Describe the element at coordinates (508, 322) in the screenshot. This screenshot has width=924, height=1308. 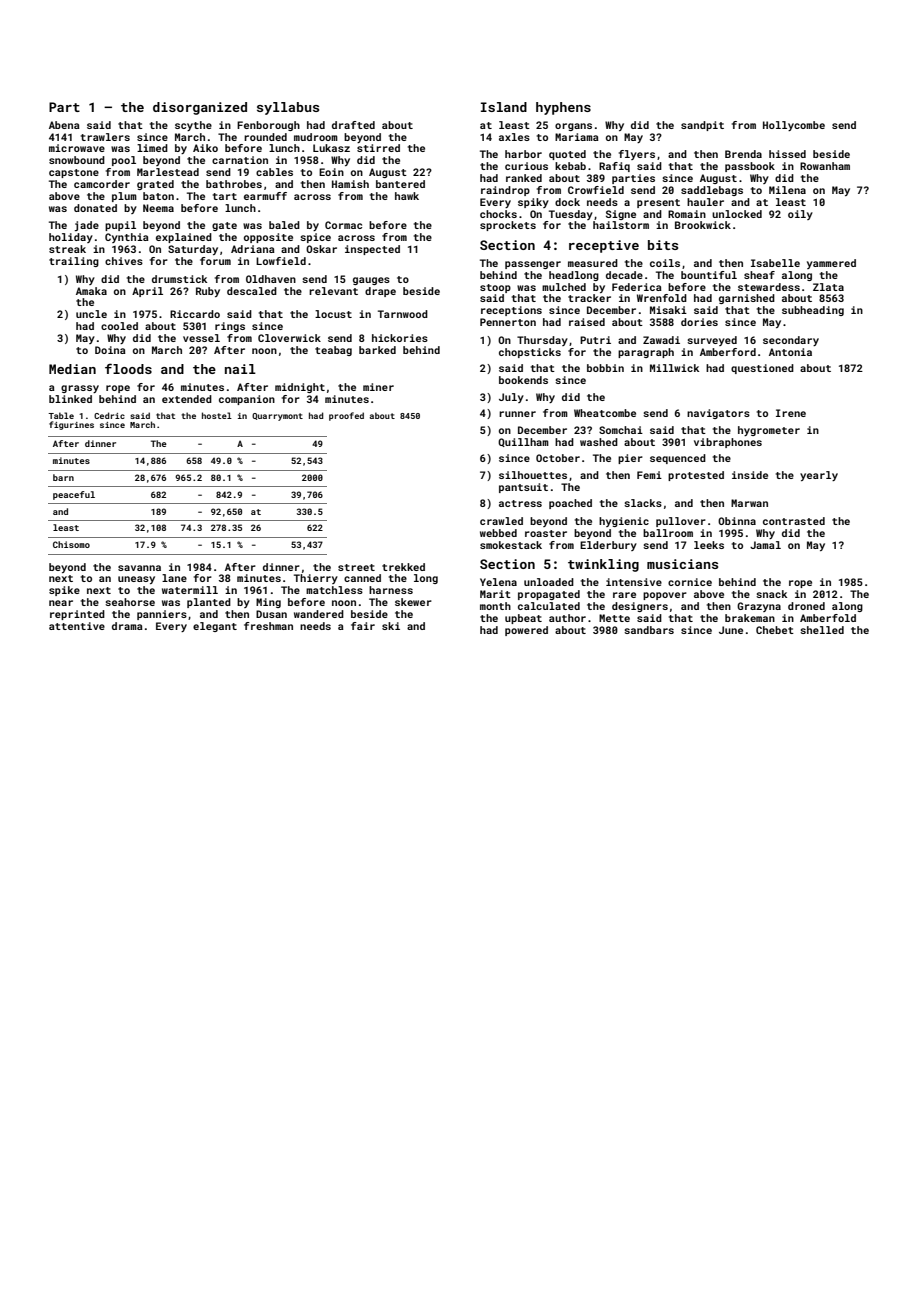
I see `Pennerton` at that location.
